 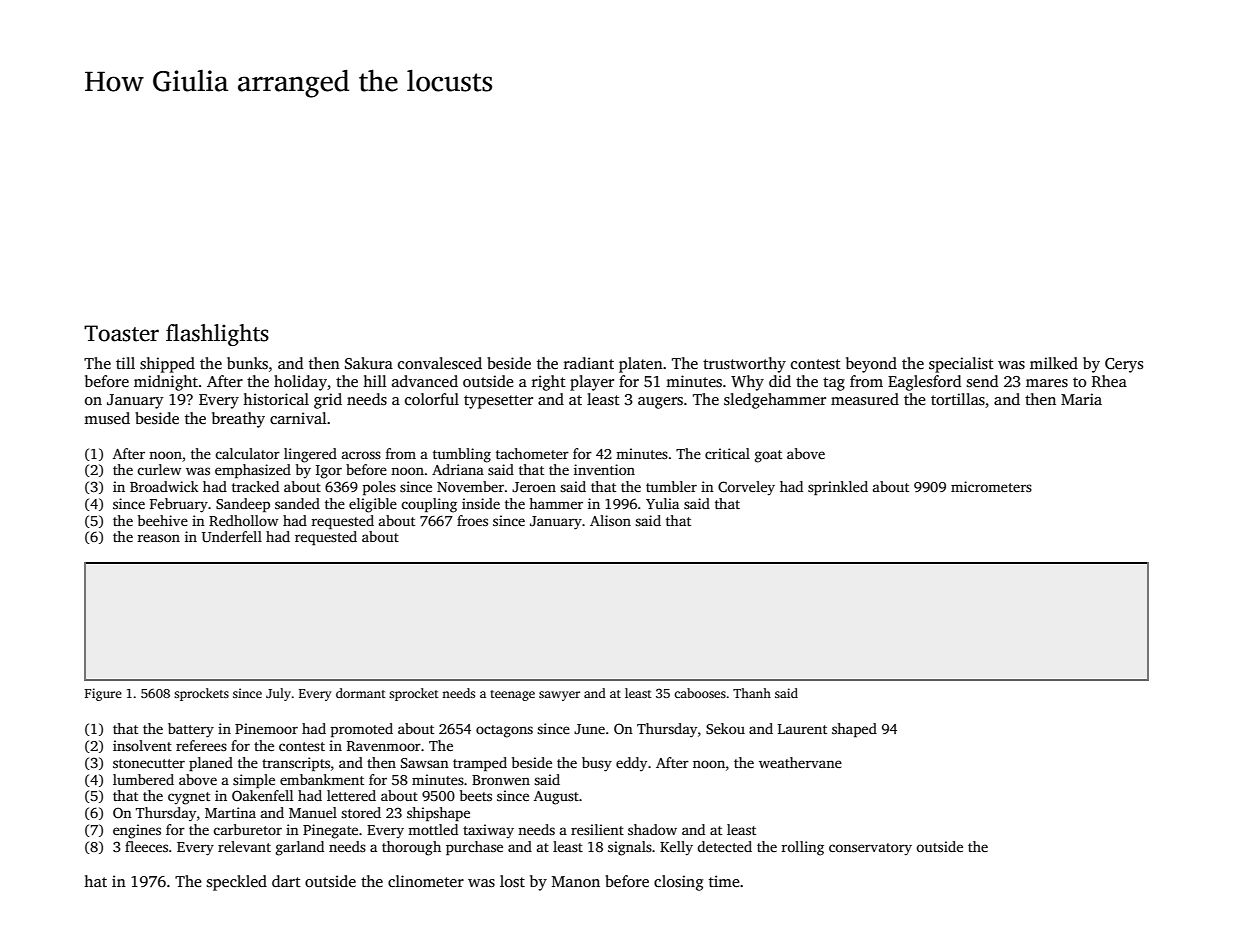 What do you see at coordinates (991, 486) in the screenshot?
I see `micrometers` at bounding box center [991, 486].
